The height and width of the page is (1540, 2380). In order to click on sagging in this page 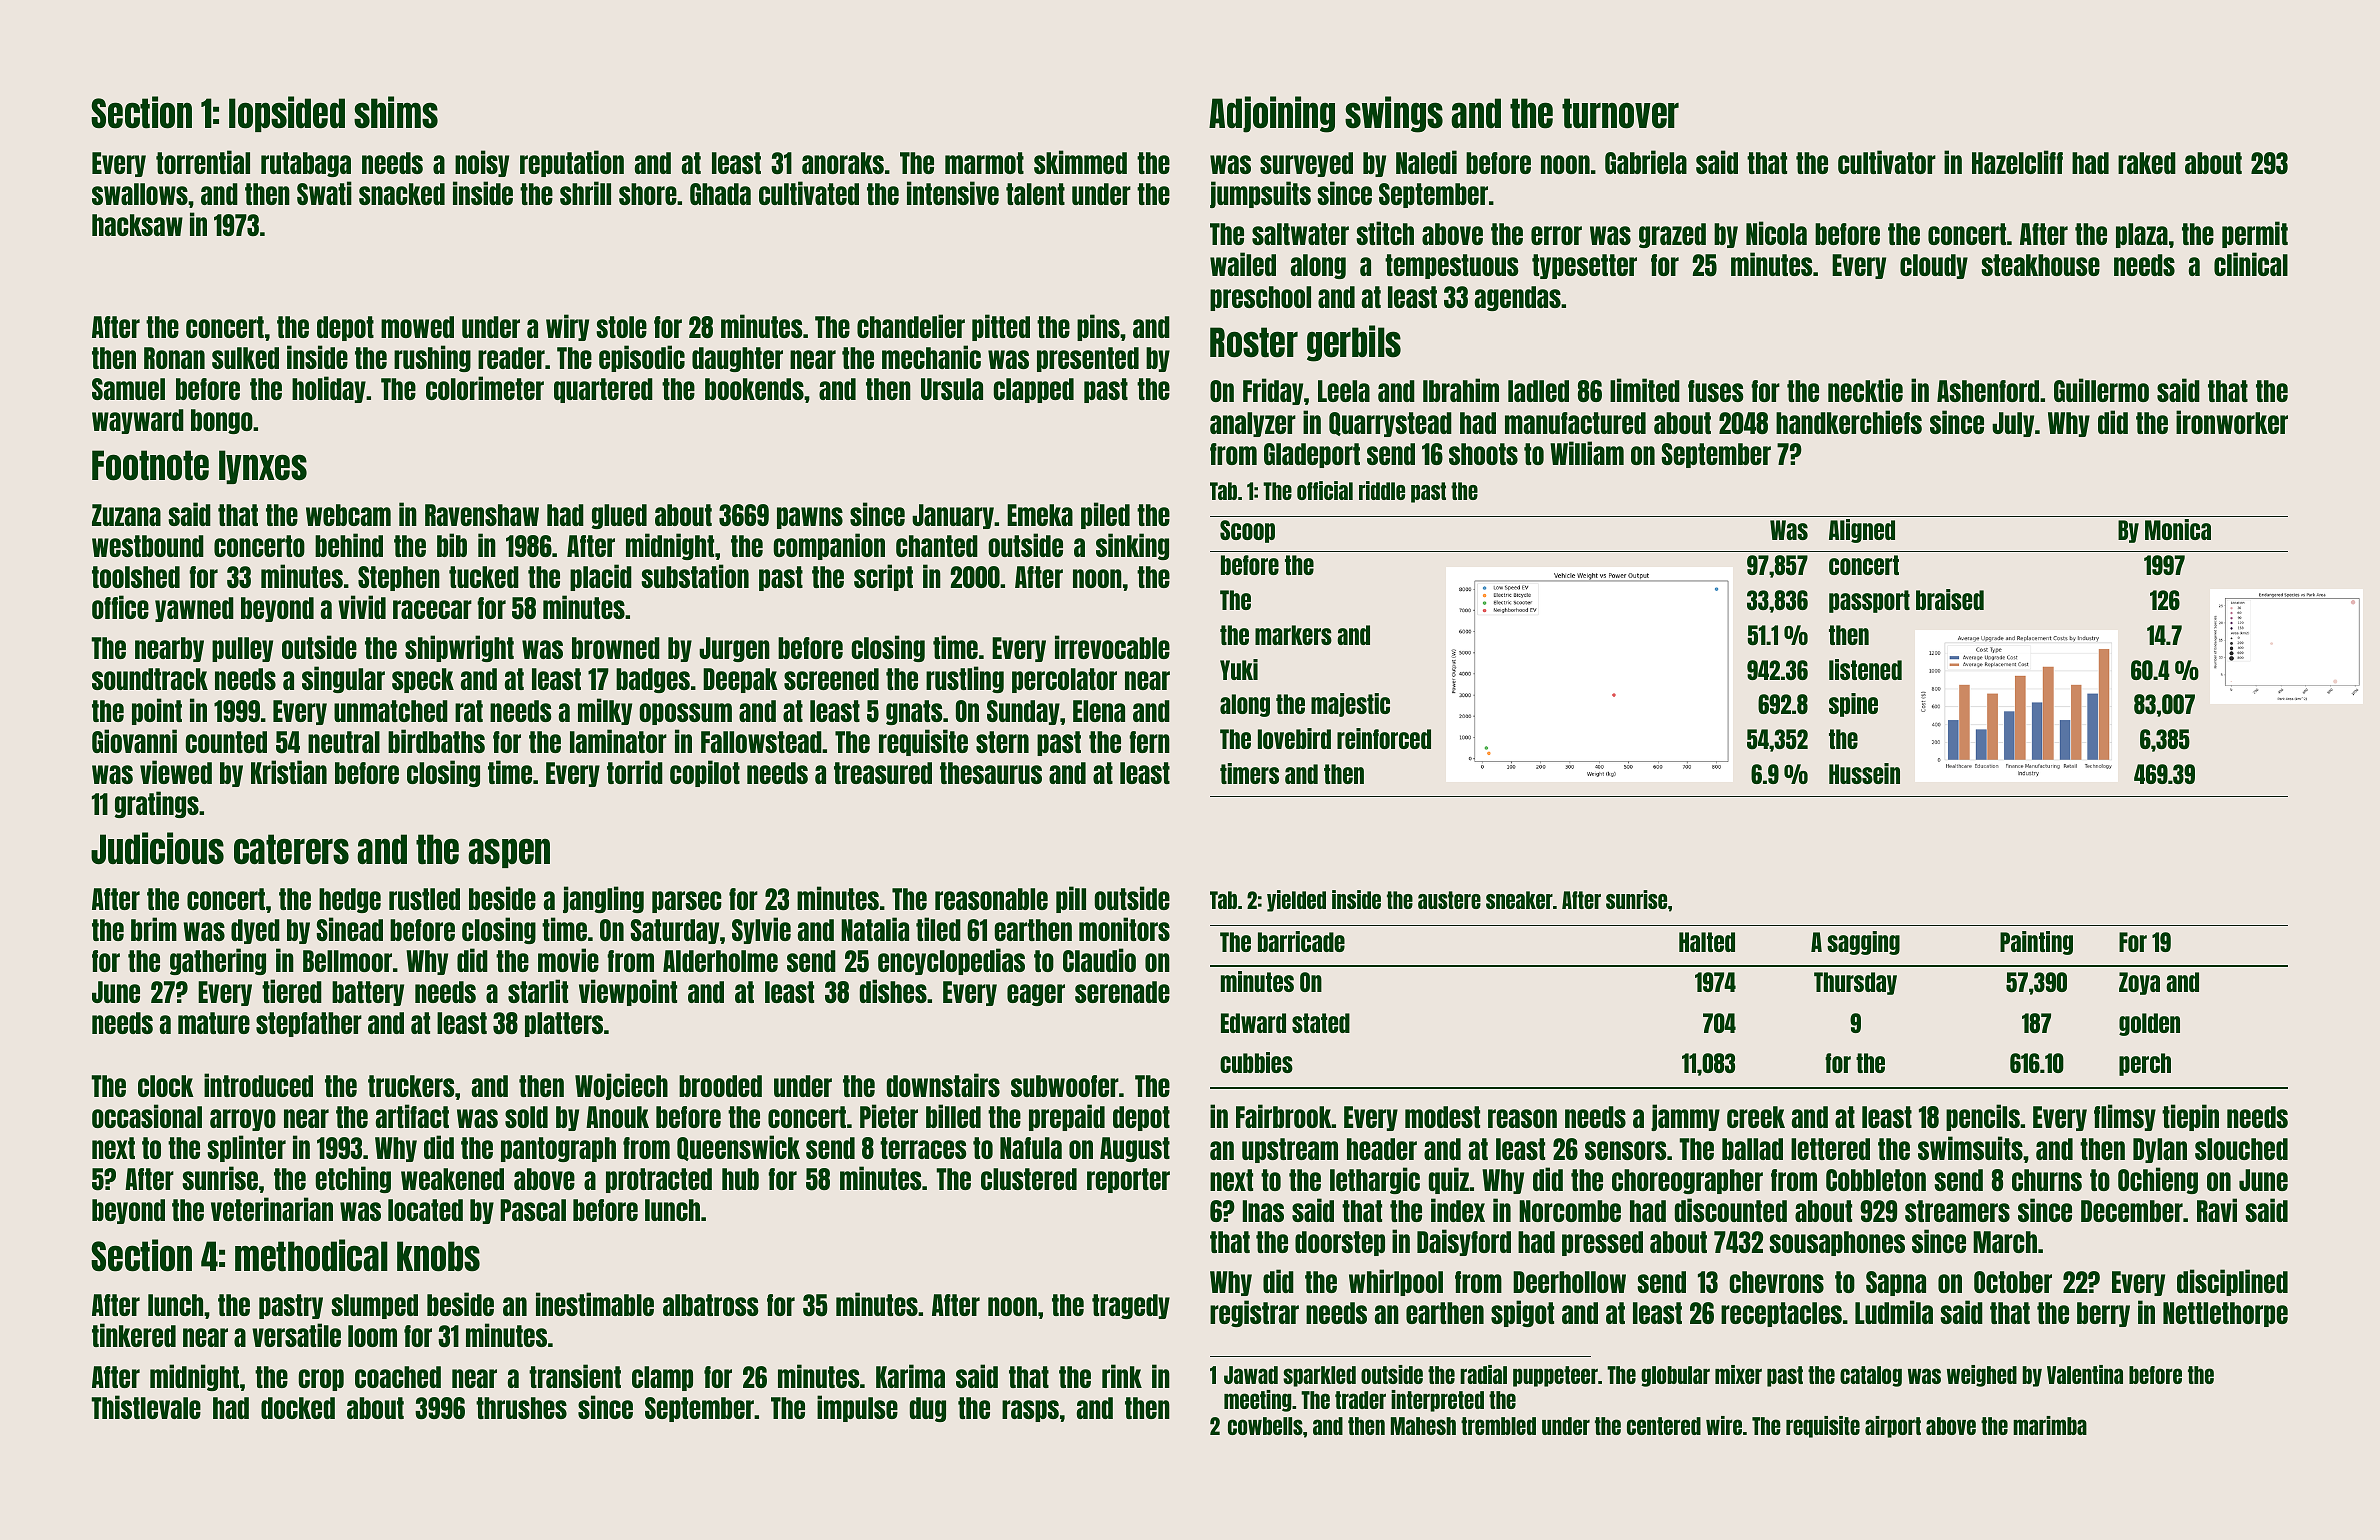, I will do `click(1863, 943)`.
